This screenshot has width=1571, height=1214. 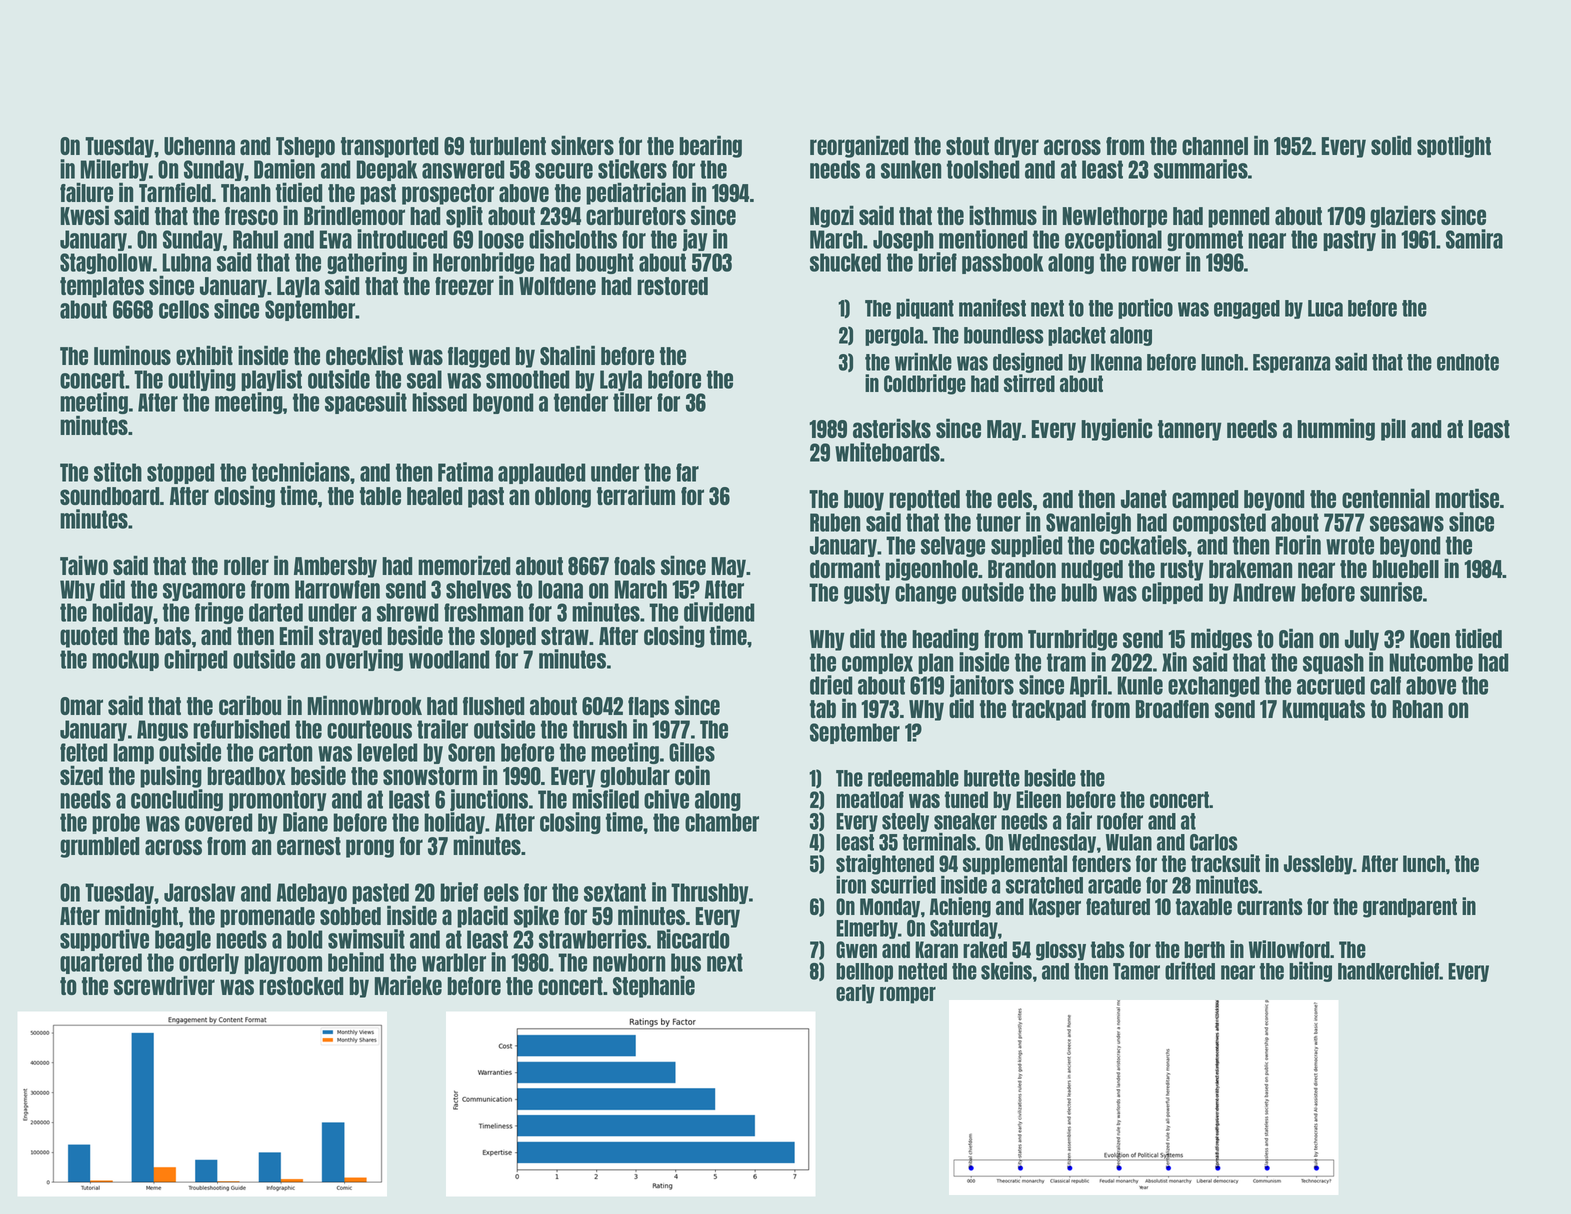 I want to click on templates, so click(x=102, y=287).
